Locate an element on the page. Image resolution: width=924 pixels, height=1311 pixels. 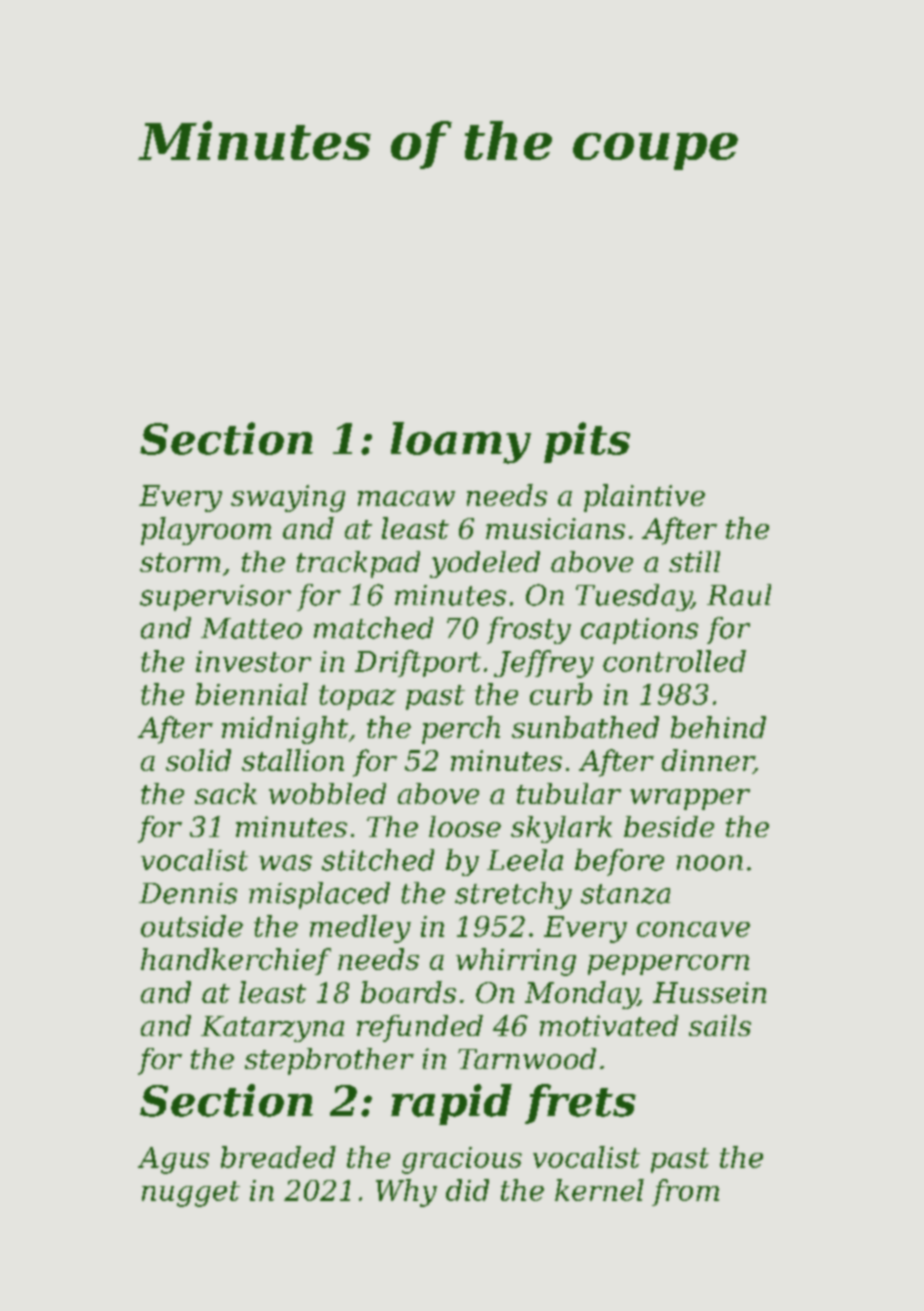
wrapper is located at coordinates (690, 799).
